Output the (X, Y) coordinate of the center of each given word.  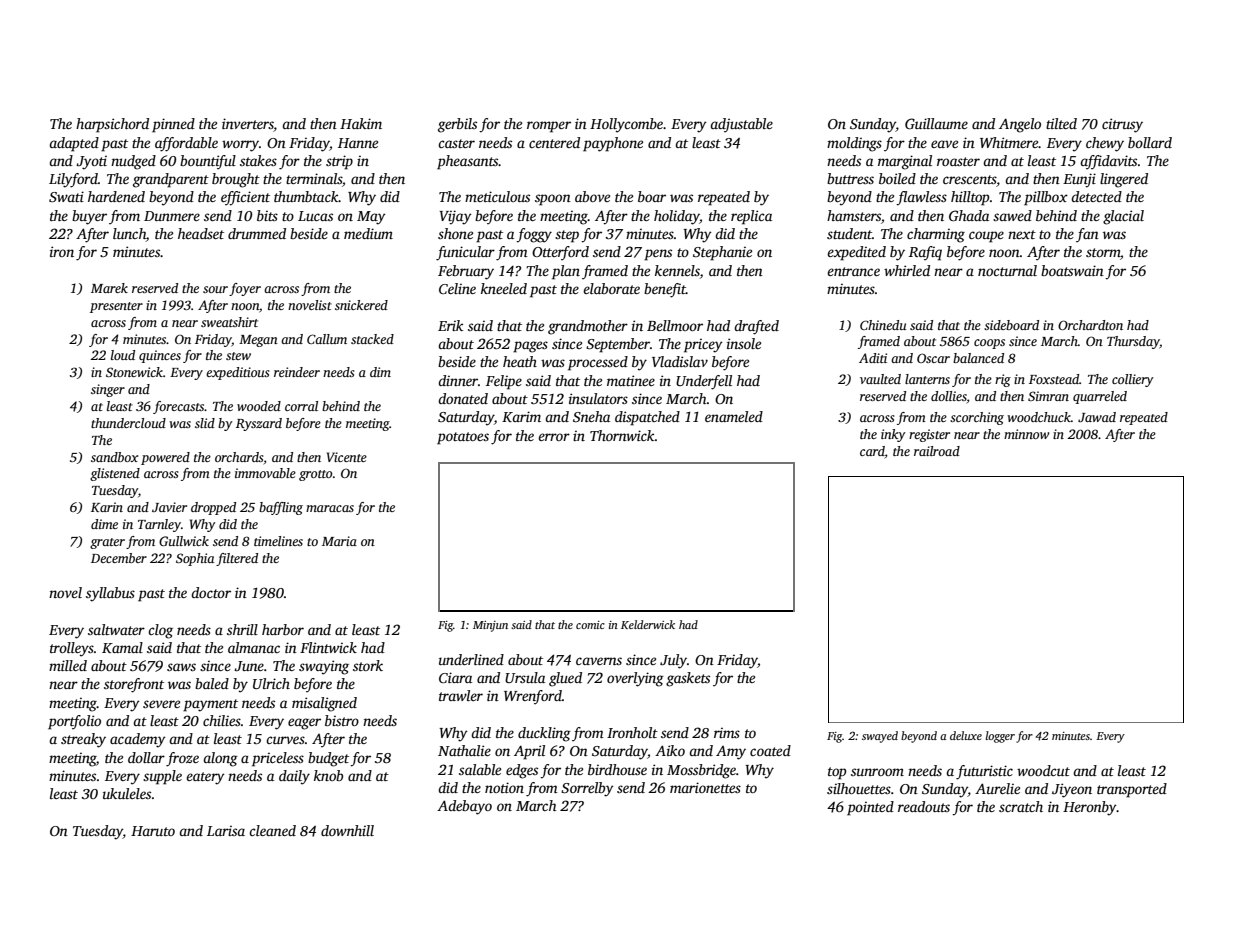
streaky (83, 740)
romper (549, 127)
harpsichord (112, 125)
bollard (1150, 142)
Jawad (1097, 417)
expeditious (238, 373)
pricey (703, 346)
